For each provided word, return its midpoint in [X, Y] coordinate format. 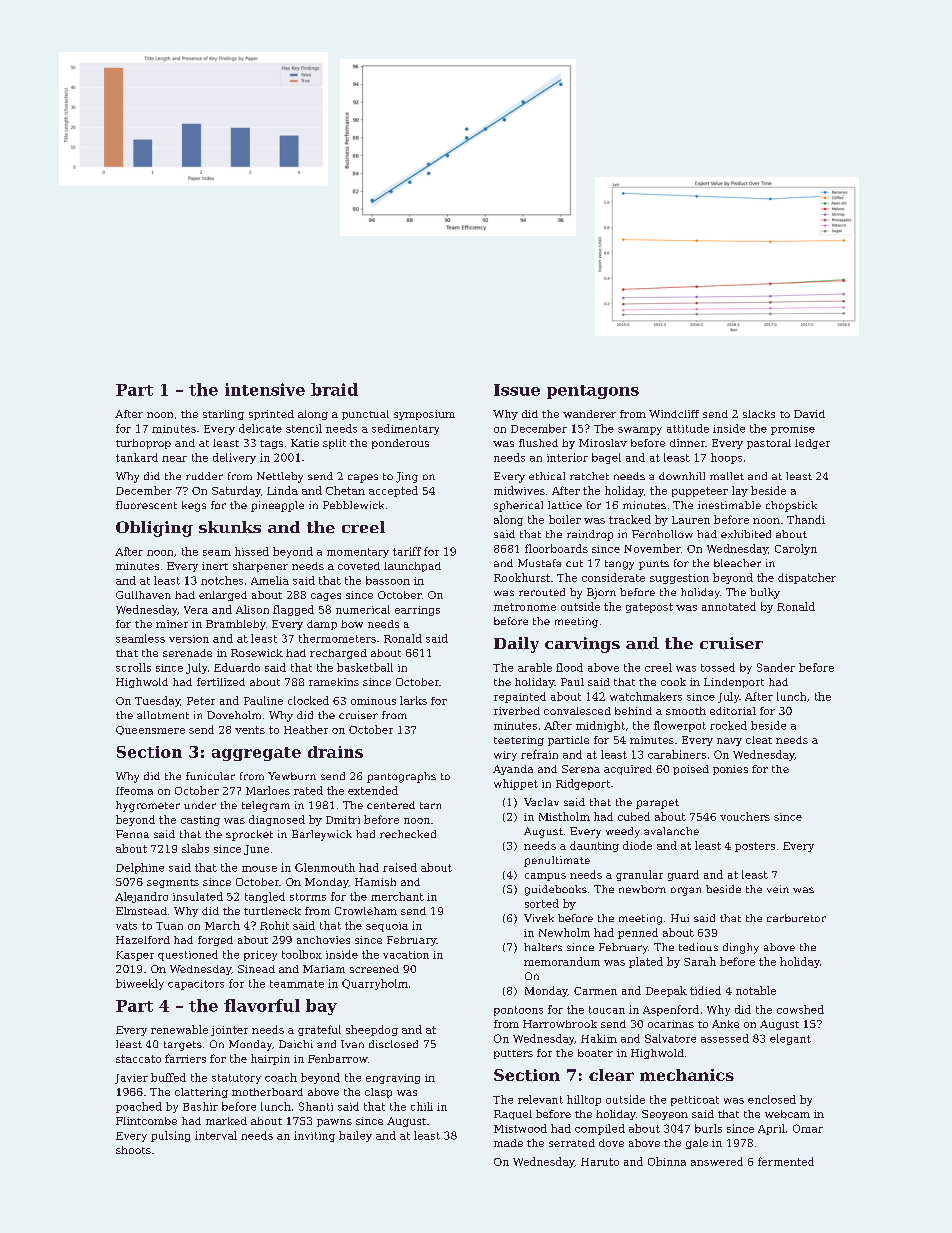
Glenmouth [325, 867]
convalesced [577, 711]
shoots [133, 1150]
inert [215, 566]
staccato [138, 1059]
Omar [808, 1128]
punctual [365, 415]
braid [334, 389]
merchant [397, 896]
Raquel [513, 1115]
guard [683, 875]
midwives [519, 490]
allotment [163, 715]
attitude [688, 428]
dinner [687, 443]
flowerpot [680, 726]
